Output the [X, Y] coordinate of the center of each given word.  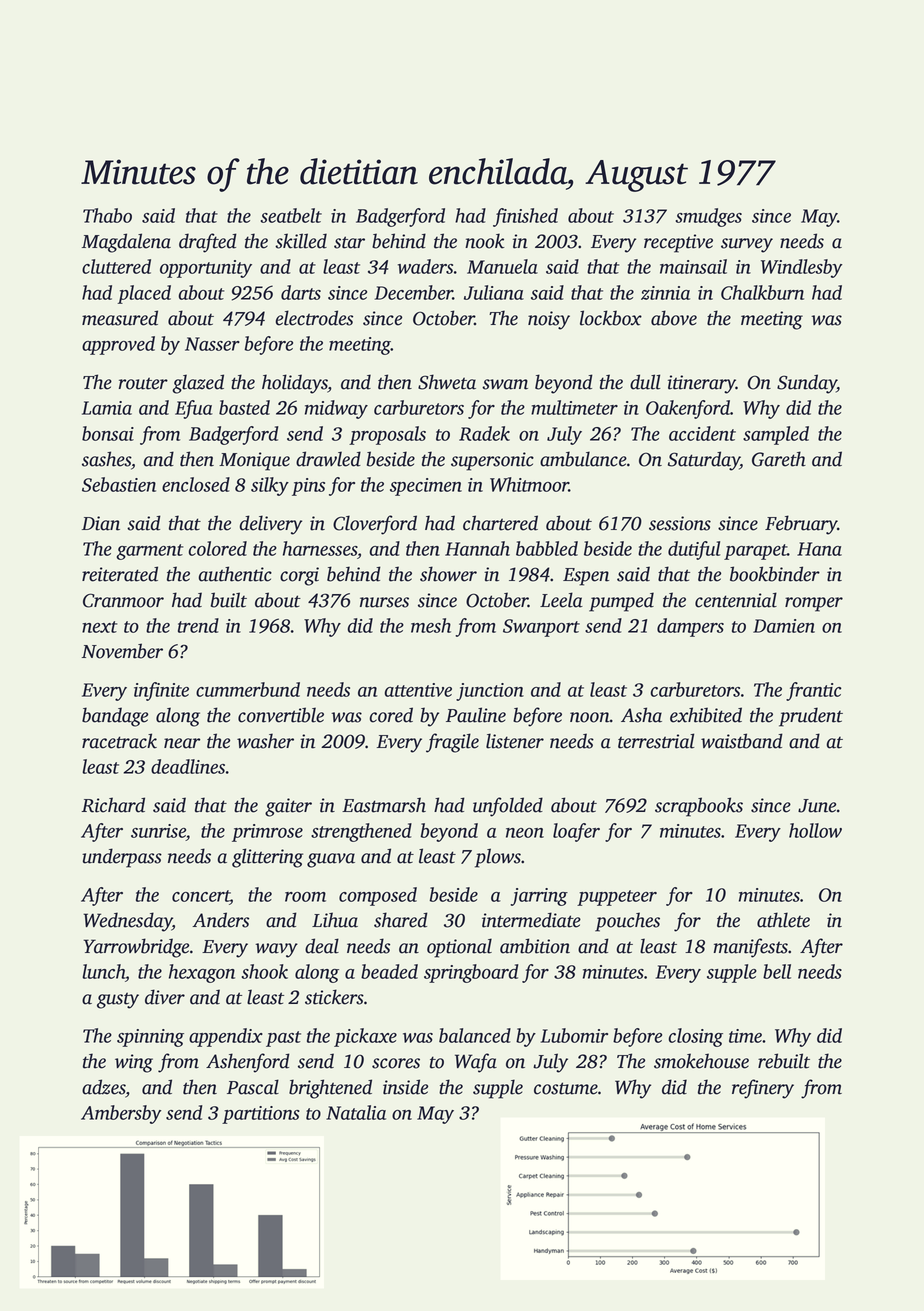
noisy [549, 320]
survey [747, 245]
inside [405, 1087]
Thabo [107, 215]
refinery [763, 1089]
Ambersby [121, 1114]
